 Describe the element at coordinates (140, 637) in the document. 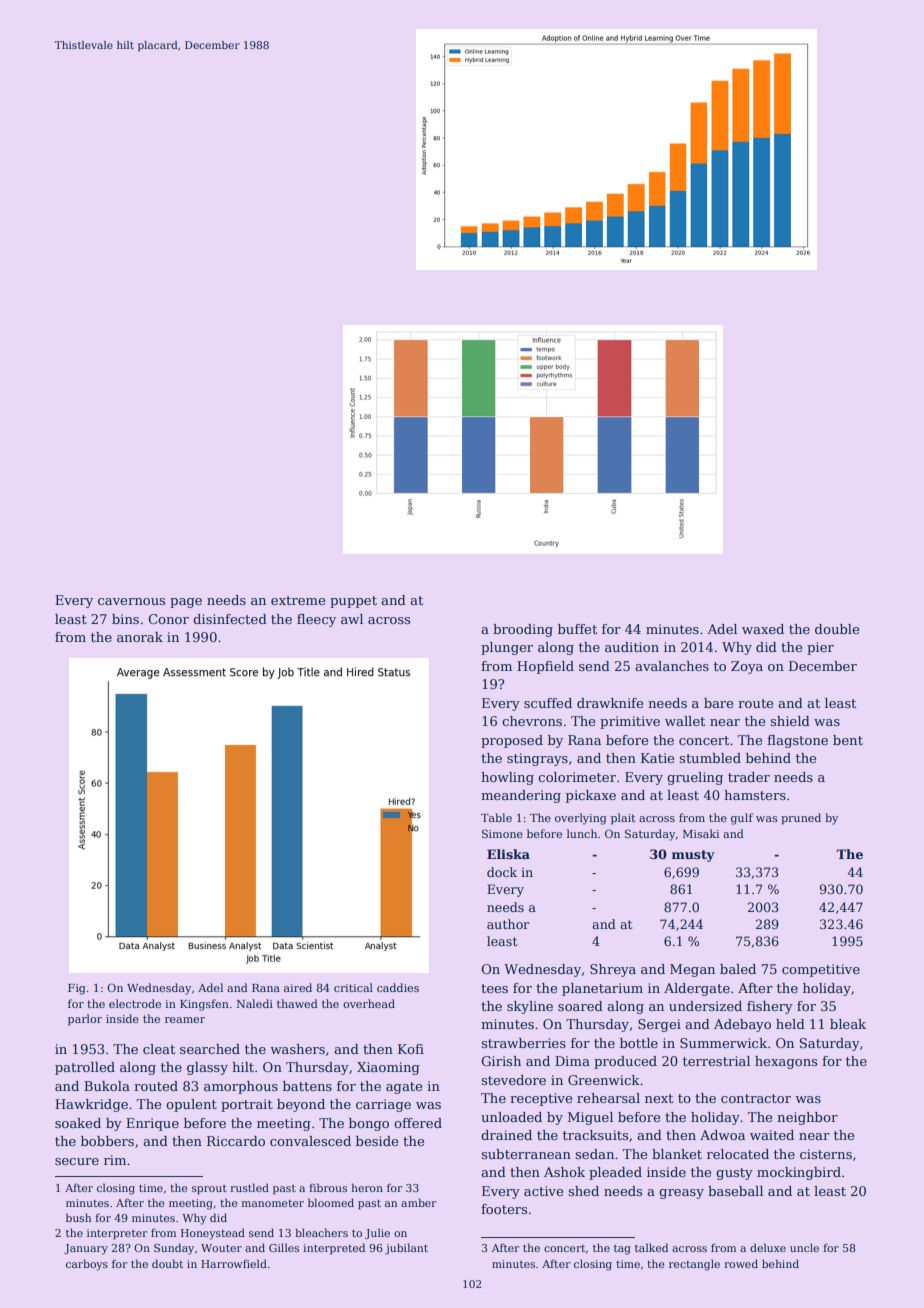

I see `anorak` at that location.
